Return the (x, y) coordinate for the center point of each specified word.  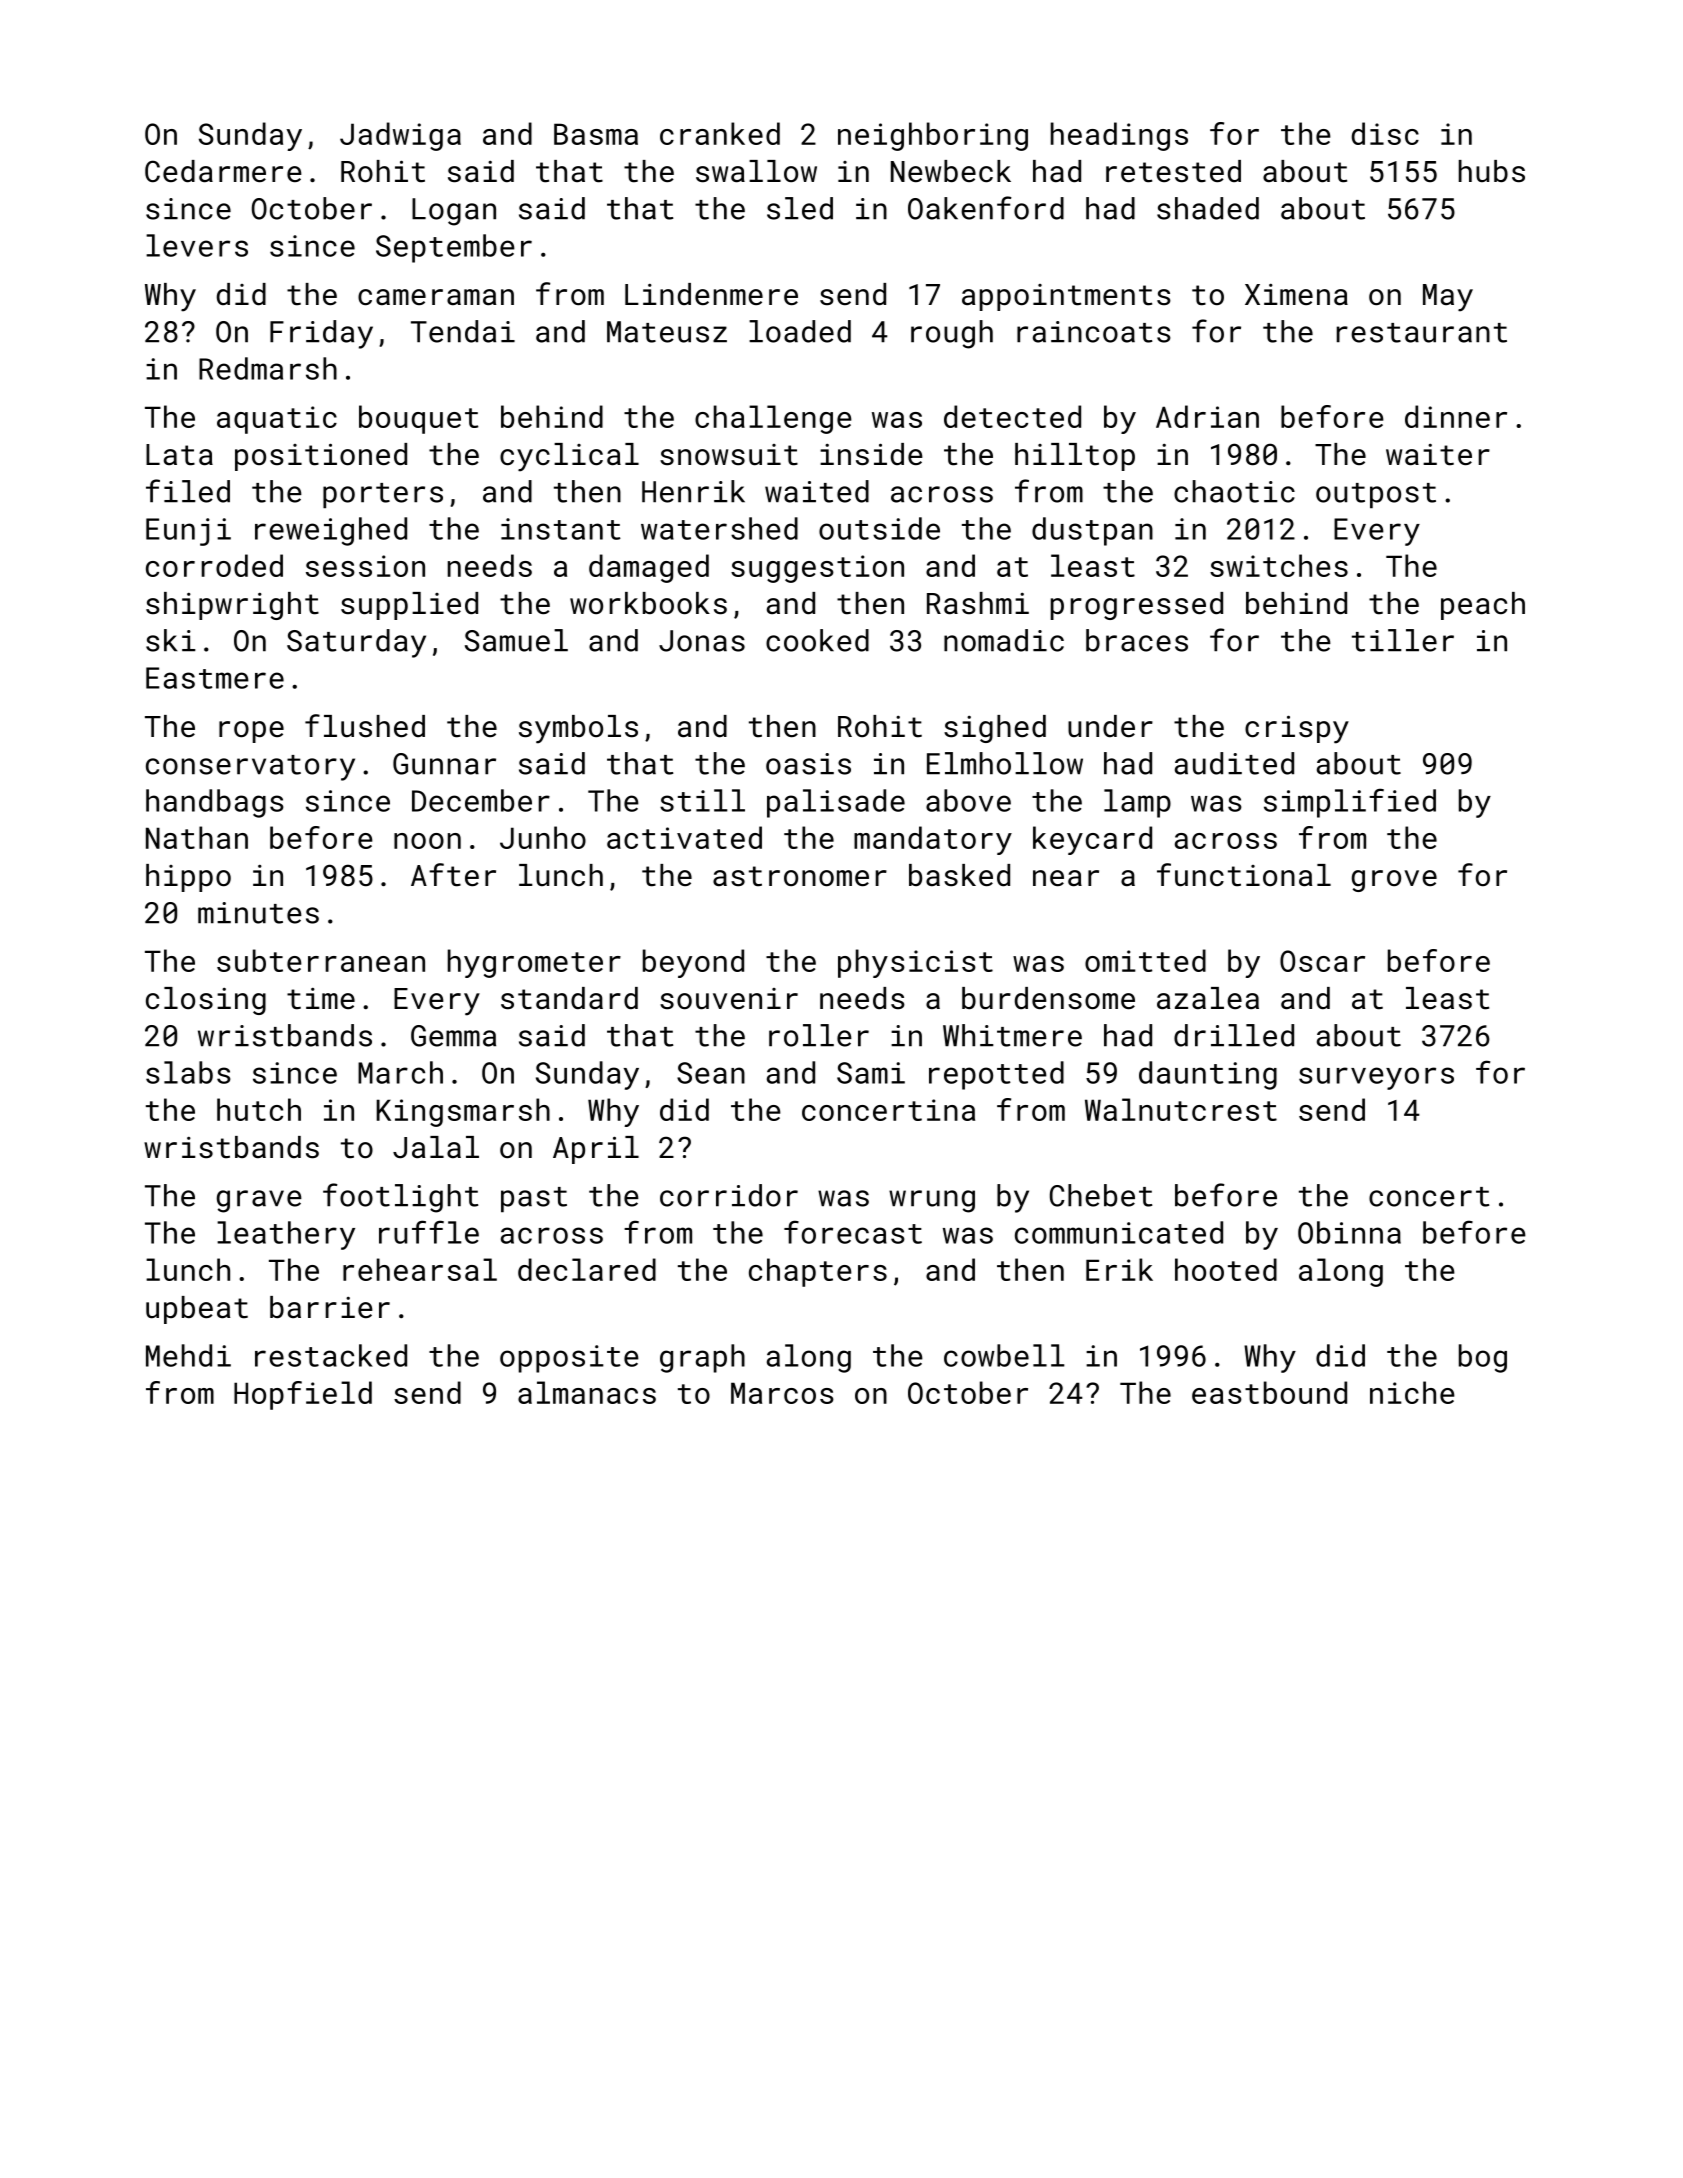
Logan (454, 212)
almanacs (587, 1392)
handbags (215, 803)
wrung (932, 1201)
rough (952, 334)
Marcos (782, 1393)
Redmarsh (268, 368)
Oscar (1322, 961)
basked (959, 875)
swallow (756, 171)
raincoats (1094, 332)
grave (259, 1201)
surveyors (1376, 1078)
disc (1385, 133)
